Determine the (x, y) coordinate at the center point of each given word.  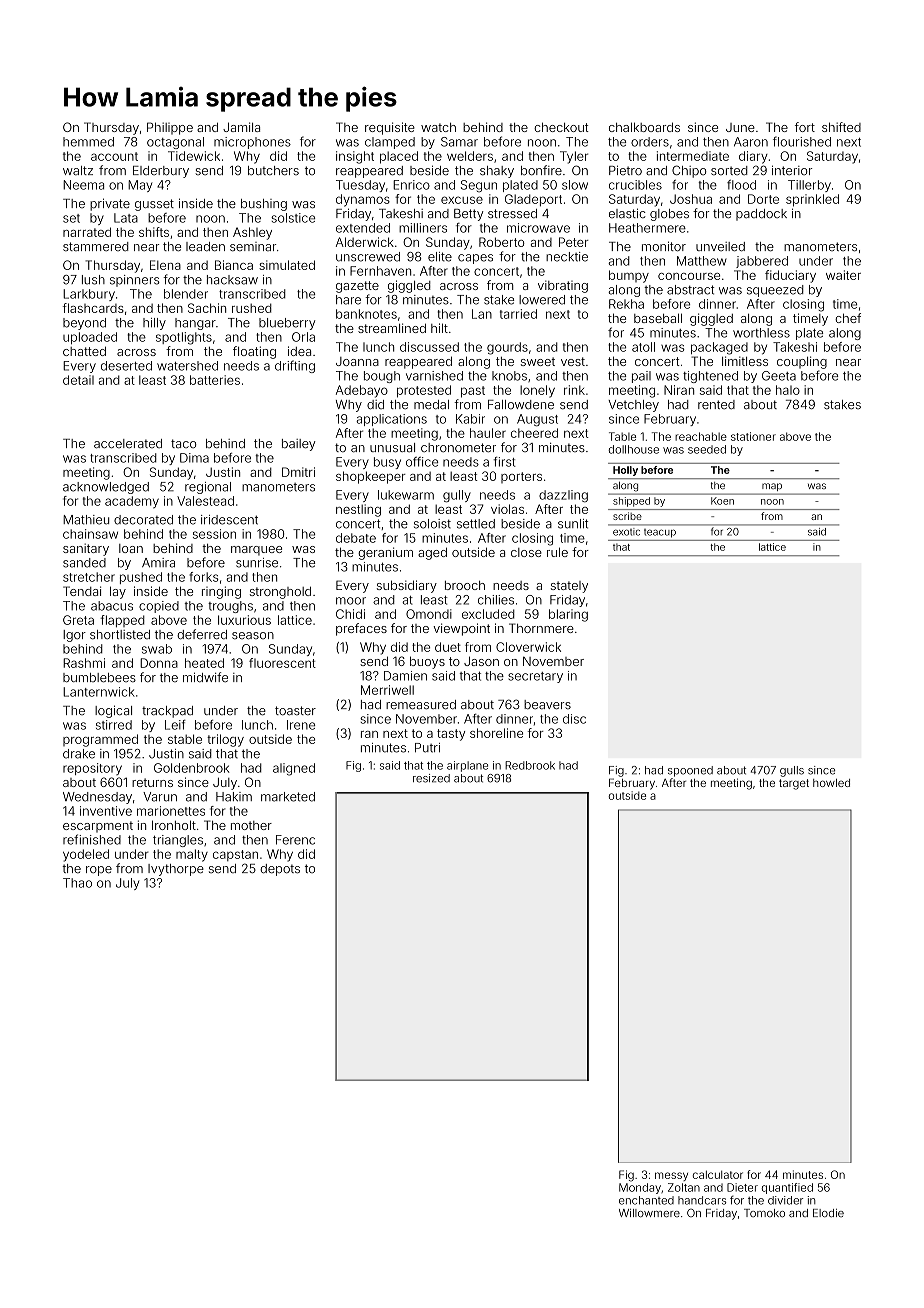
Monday (640, 1188)
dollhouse (634, 449)
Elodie (828, 1213)
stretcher (89, 577)
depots (280, 870)
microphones (252, 143)
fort (805, 127)
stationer (753, 436)
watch (438, 127)
